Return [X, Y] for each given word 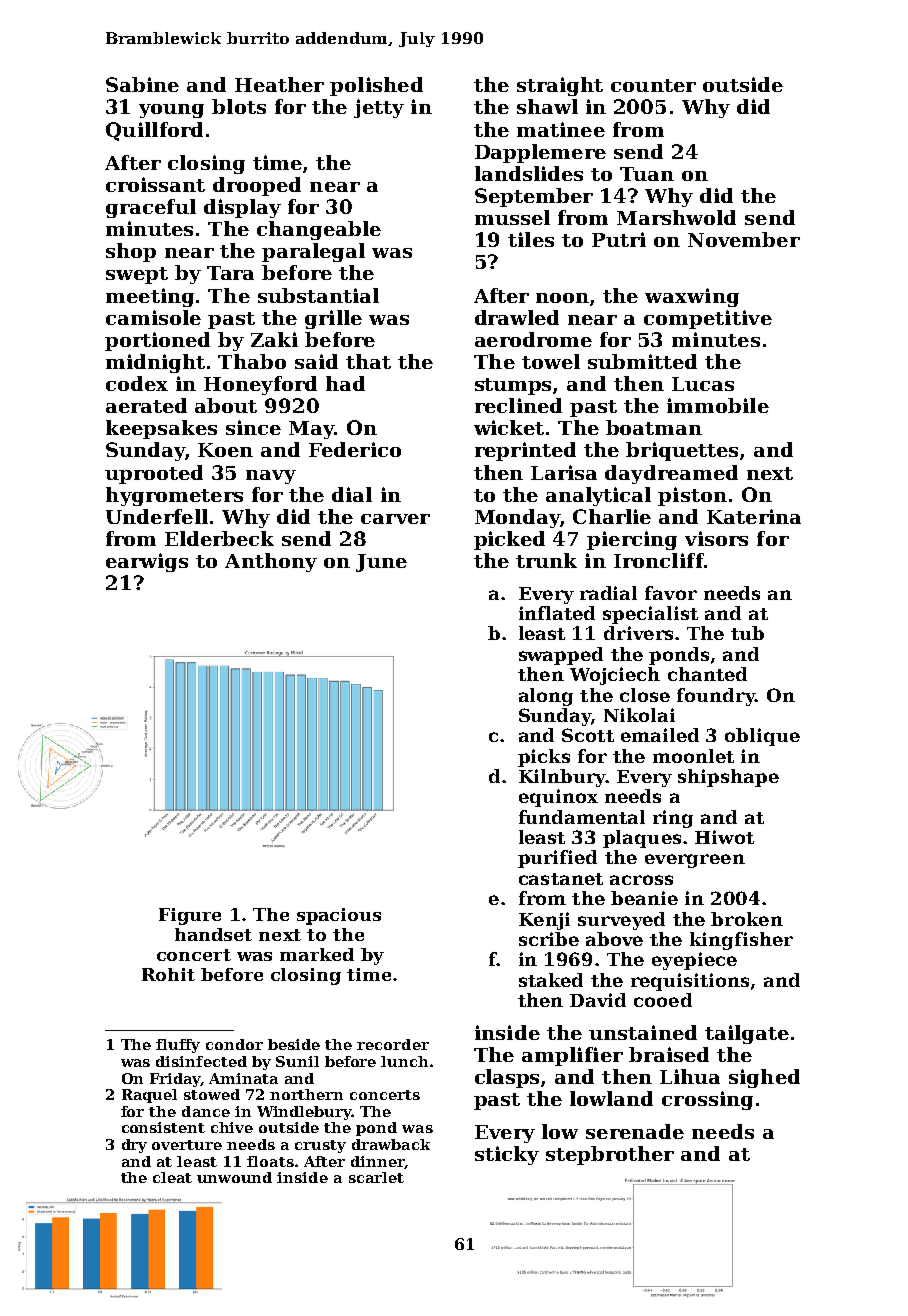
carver [395, 519]
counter [653, 85]
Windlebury [304, 1113]
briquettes [682, 451]
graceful [151, 208]
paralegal [313, 252]
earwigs [147, 562]
